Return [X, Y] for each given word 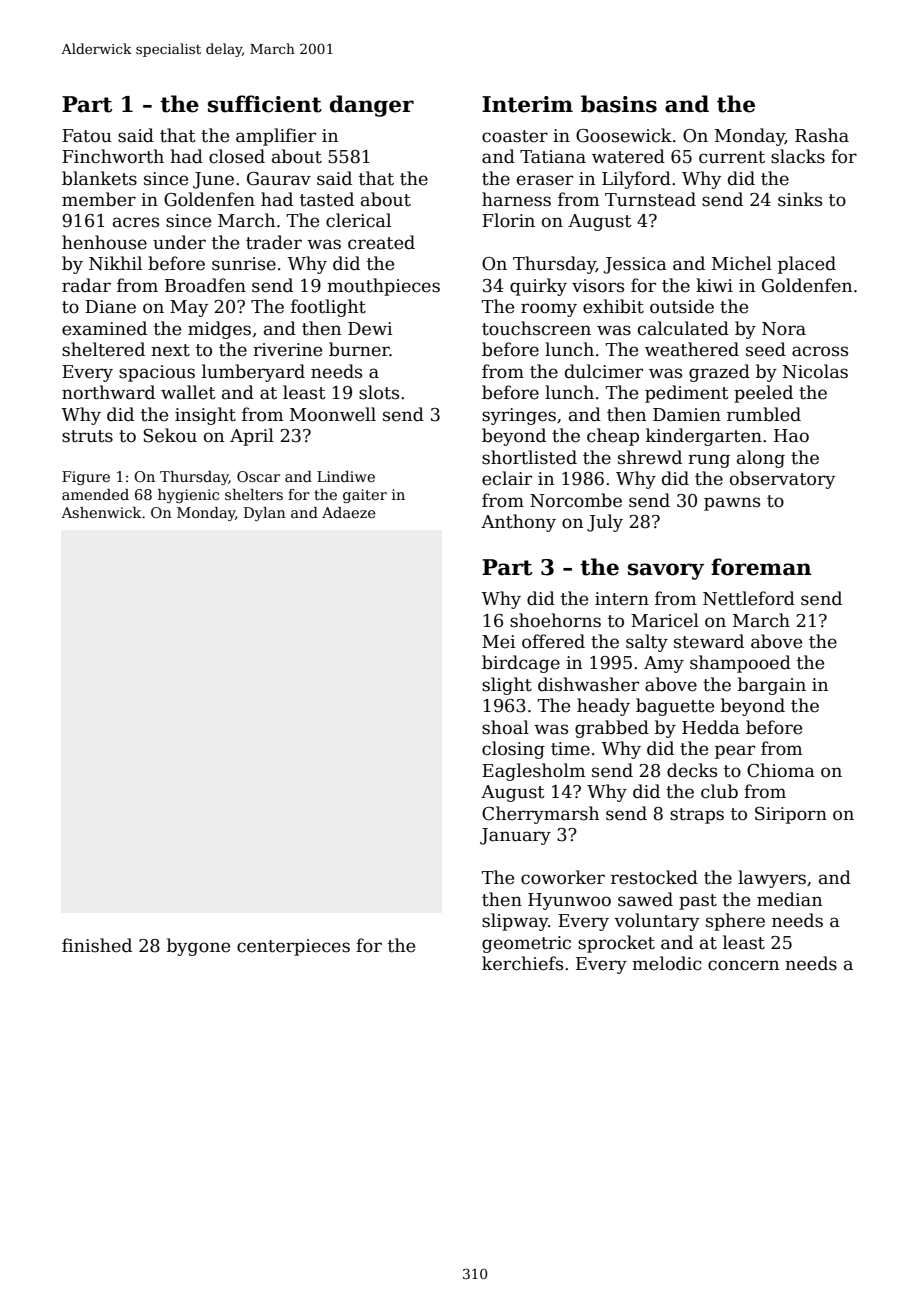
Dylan [265, 514]
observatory [782, 480]
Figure [86, 478]
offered [553, 641]
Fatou [87, 136]
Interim [527, 104]
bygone [198, 947]
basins [619, 104]
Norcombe [576, 500]
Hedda [711, 727]
